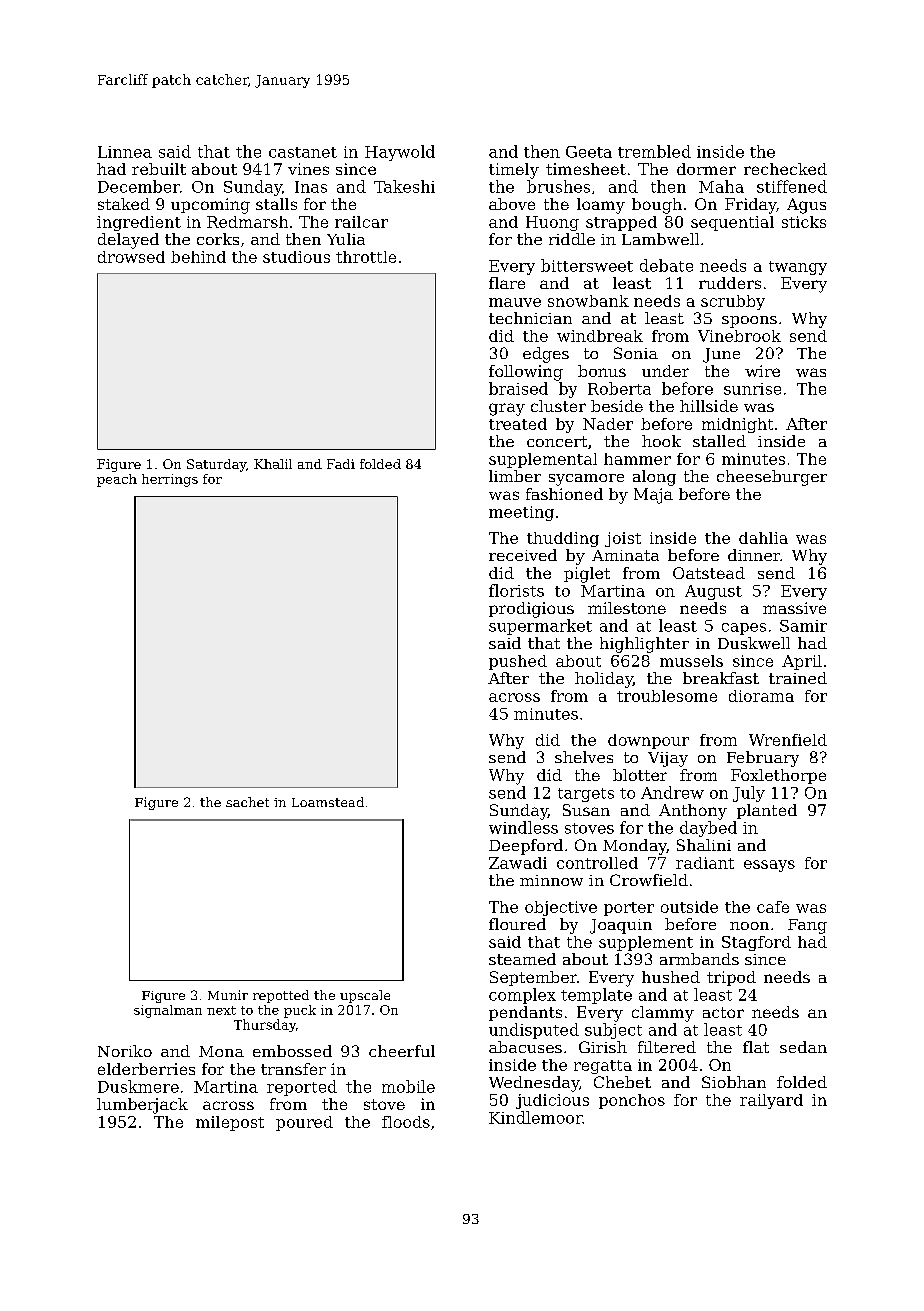  I want to click on Loamstead, so click(328, 802).
